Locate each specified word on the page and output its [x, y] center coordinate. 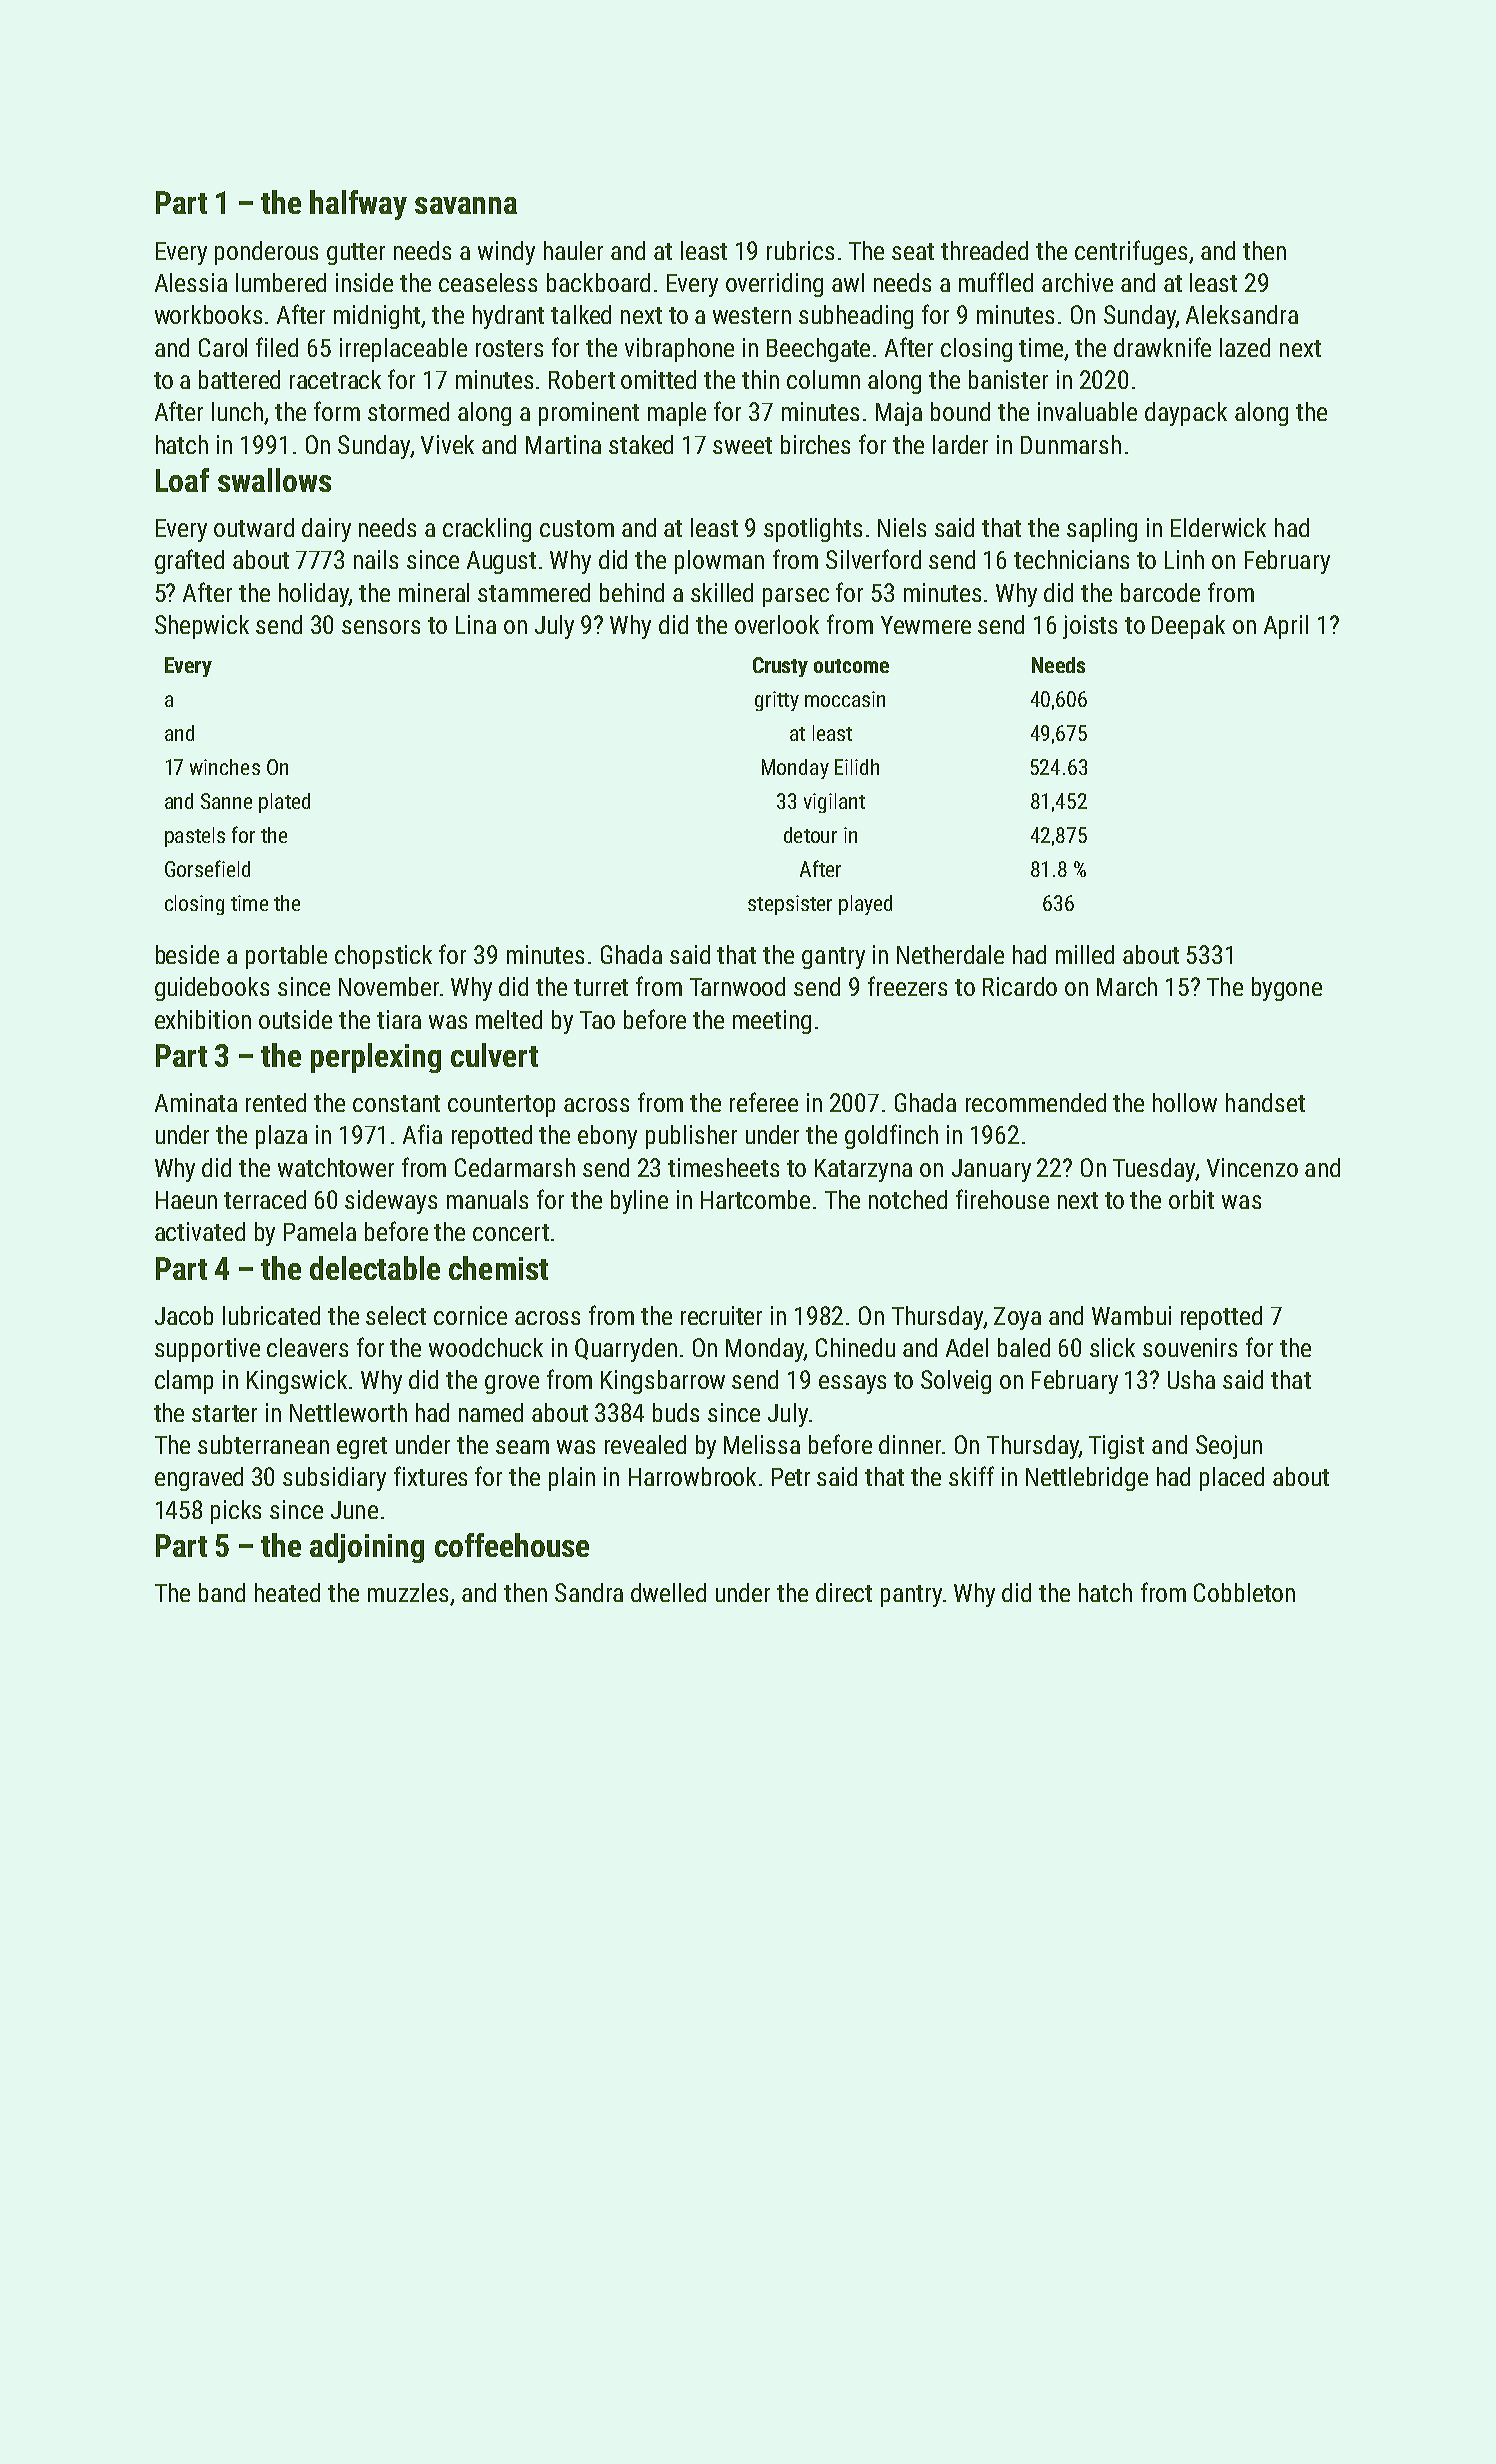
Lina [476, 624]
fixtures [430, 1476]
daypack [1186, 414]
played [865, 905]
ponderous [266, 253]
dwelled [668, 1592]
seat [913, 251]
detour [810, 835]
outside [295, 1019]
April [1286, 627]
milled [1085, 954]
